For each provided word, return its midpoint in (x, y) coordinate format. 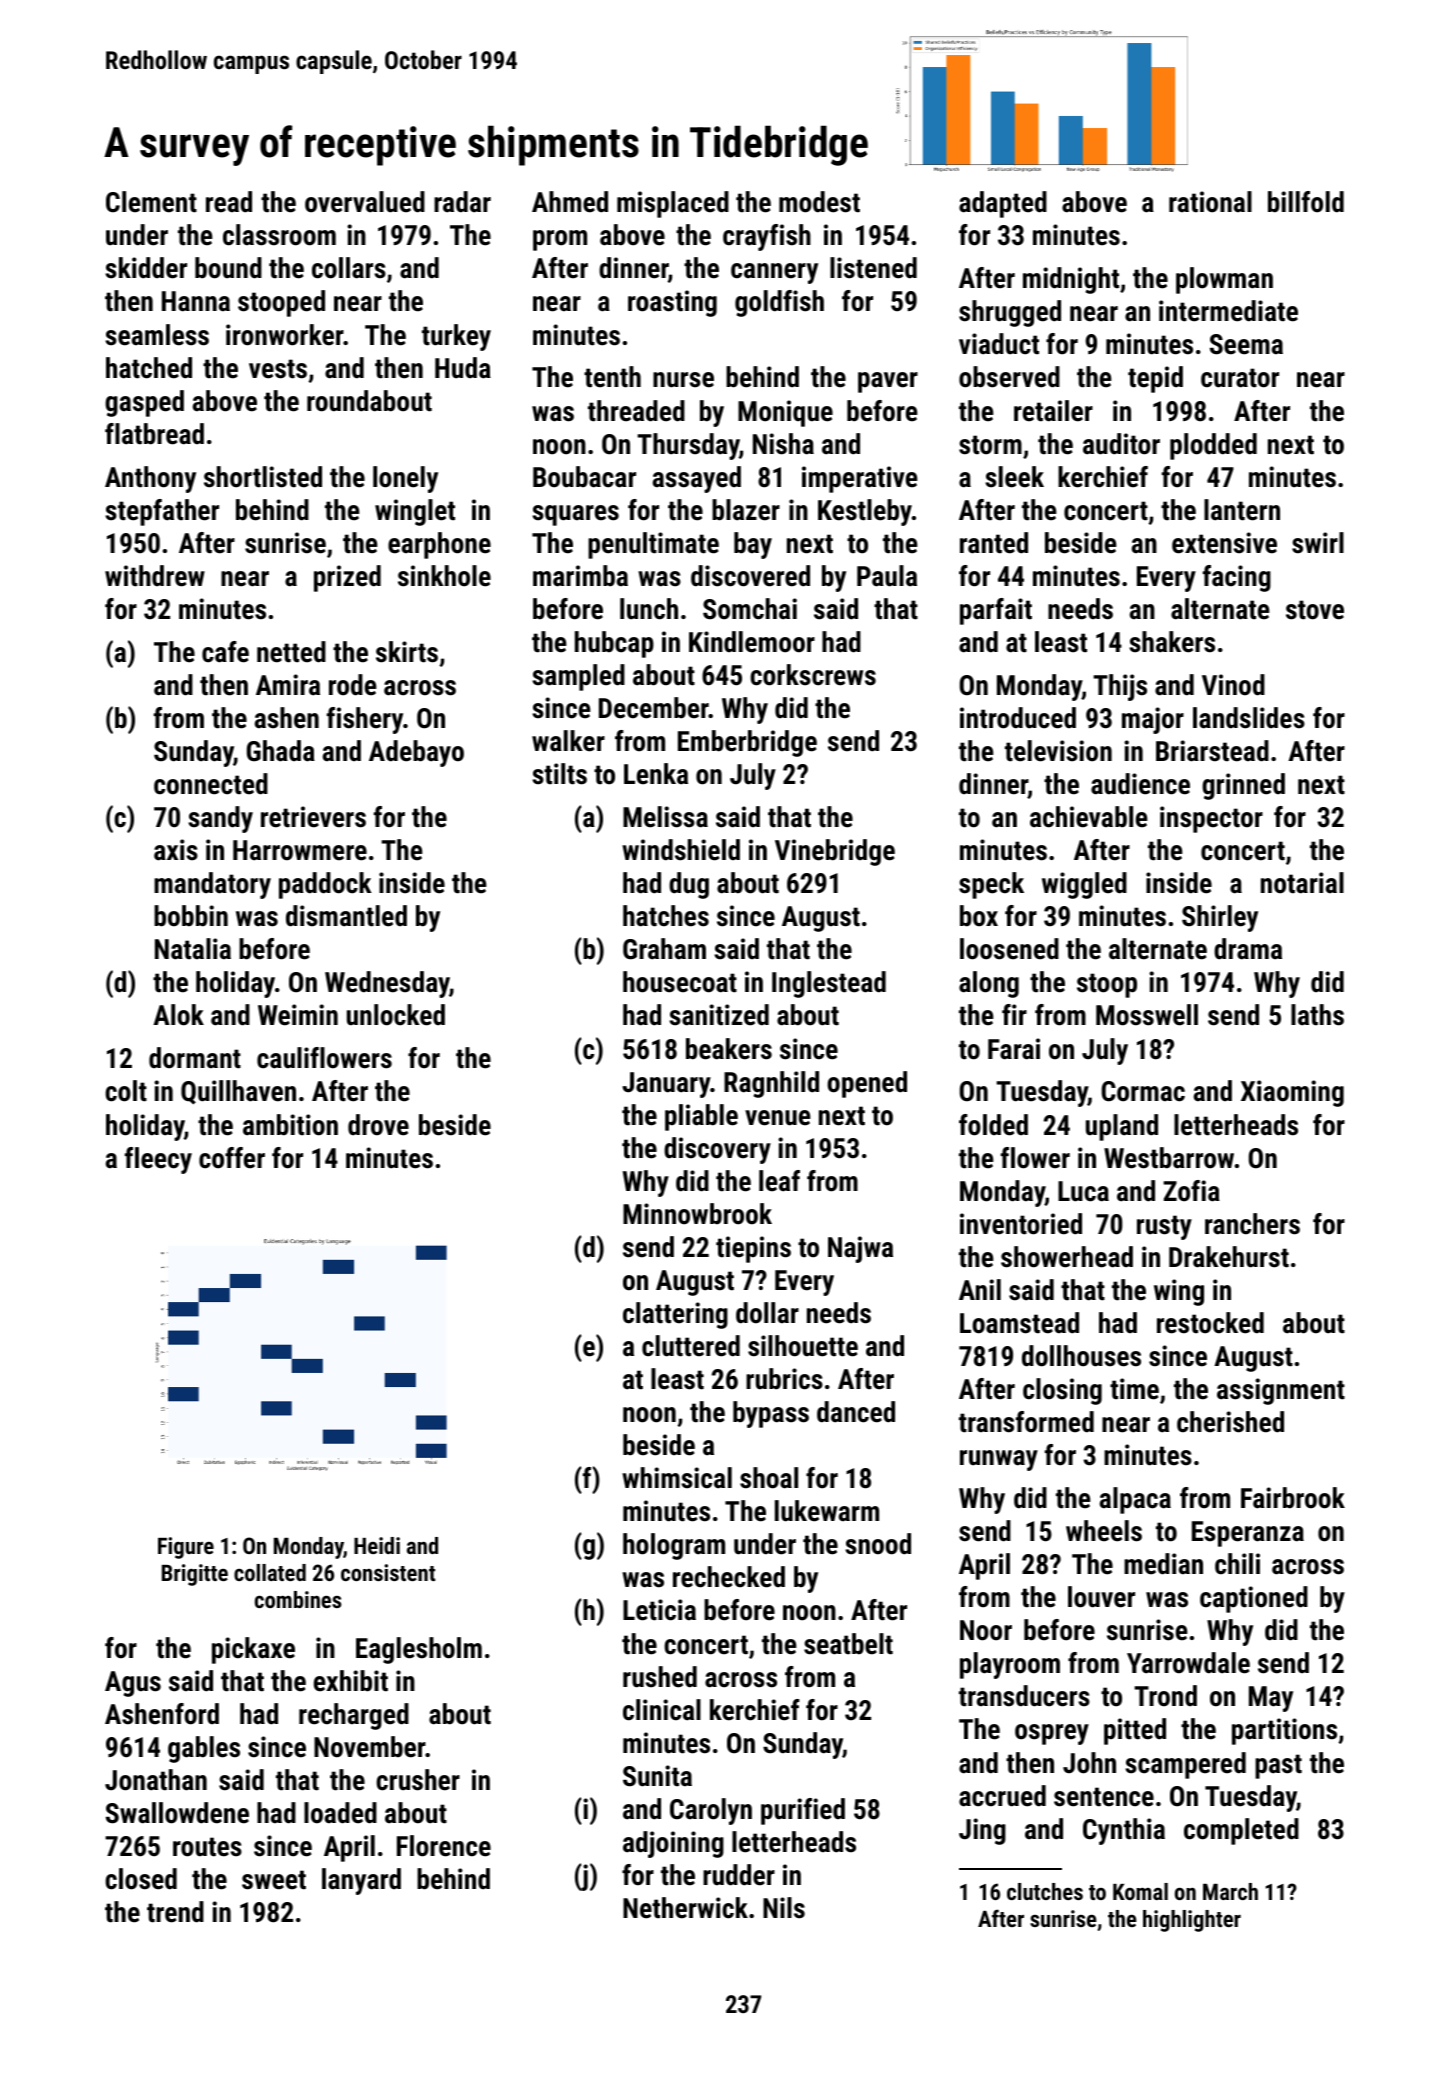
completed (1241, 1831)
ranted (994, 543)
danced (856, 1412)
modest (819, 202)
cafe (225, 652)
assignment (1281, 1391)
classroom (279, 235)
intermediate (1228, 311)
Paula (887, 576)
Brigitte (195, 1575)
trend (175, 1912)
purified (803, 1811)
